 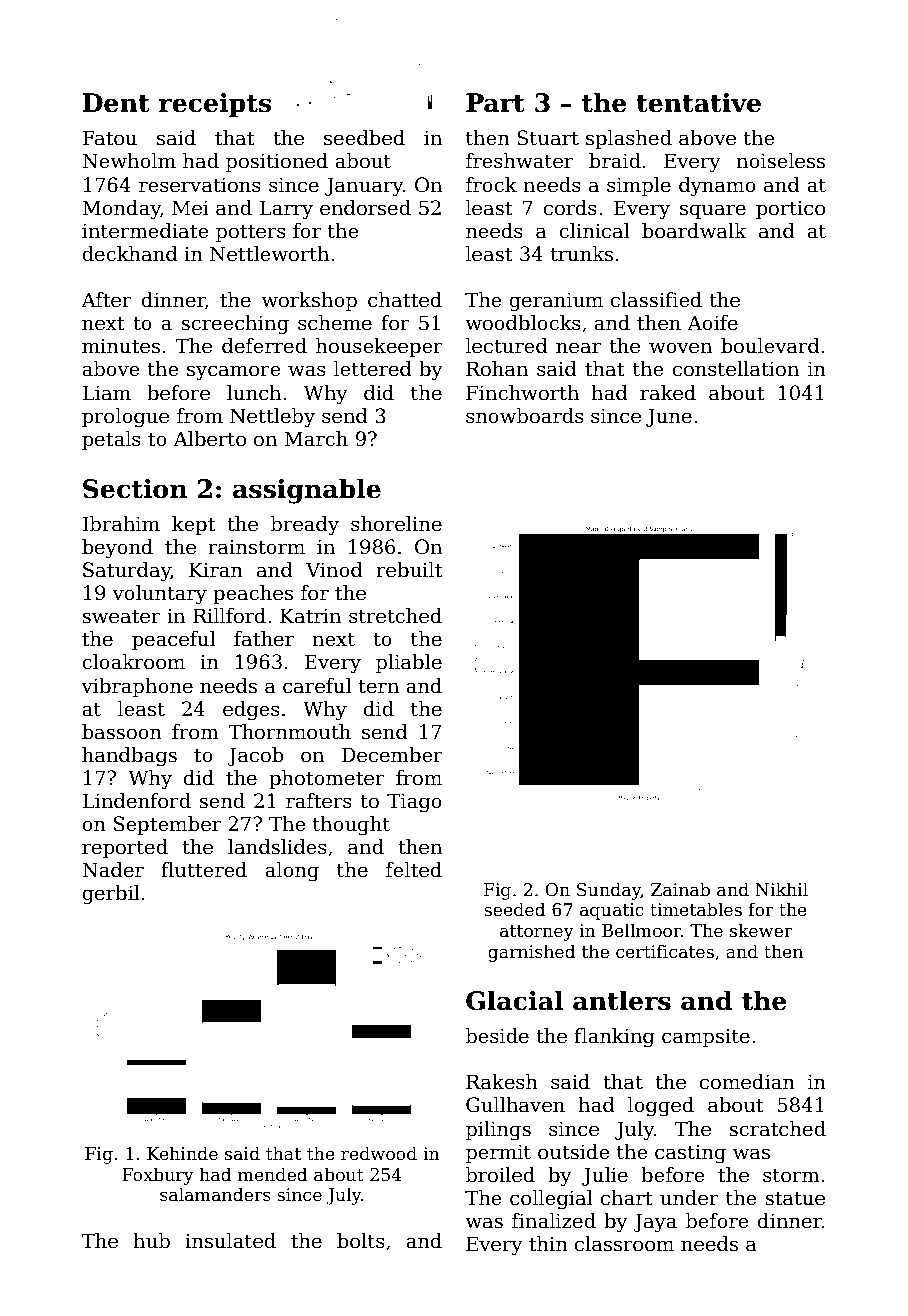 What do you see at coordinates (698, 103) in the image?
I see `tentative` at bounding box center [698, 103].
